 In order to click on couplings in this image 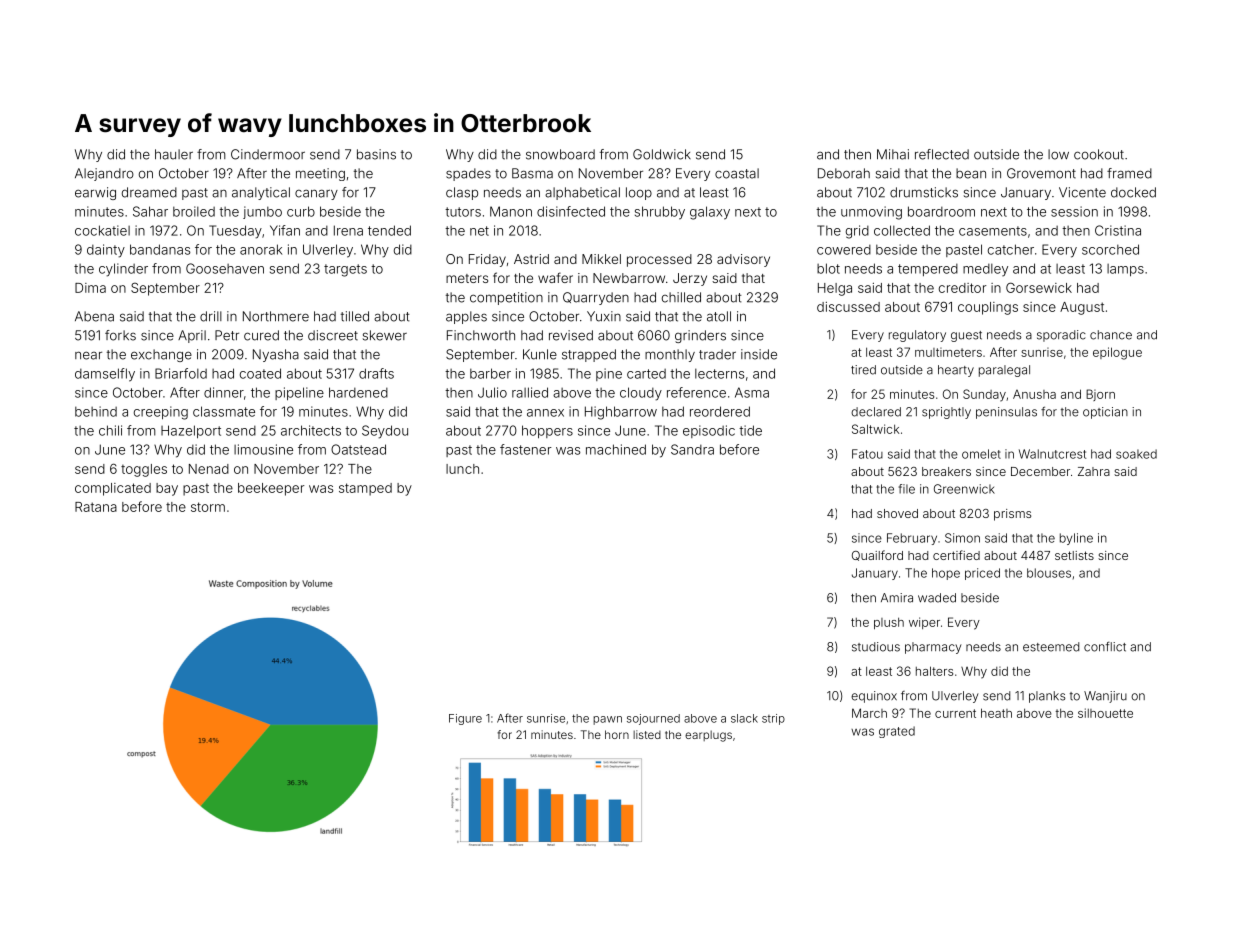, I will do `click(988, 308)`.
